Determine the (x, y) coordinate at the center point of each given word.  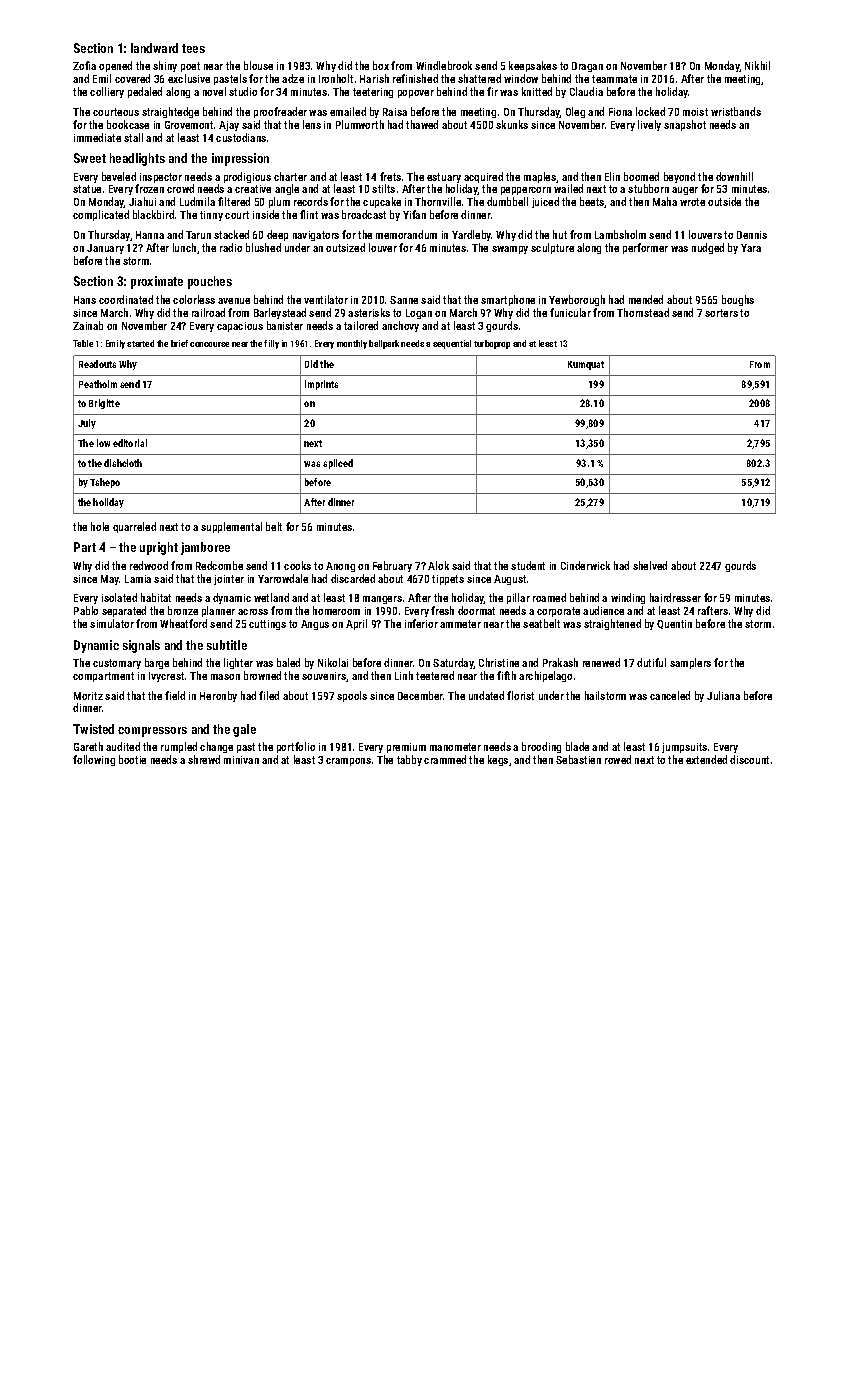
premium (406, 748)
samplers (690, 663)
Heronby (218, 696)
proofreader (280, 112)
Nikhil (757, 65)
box (381, 65)
